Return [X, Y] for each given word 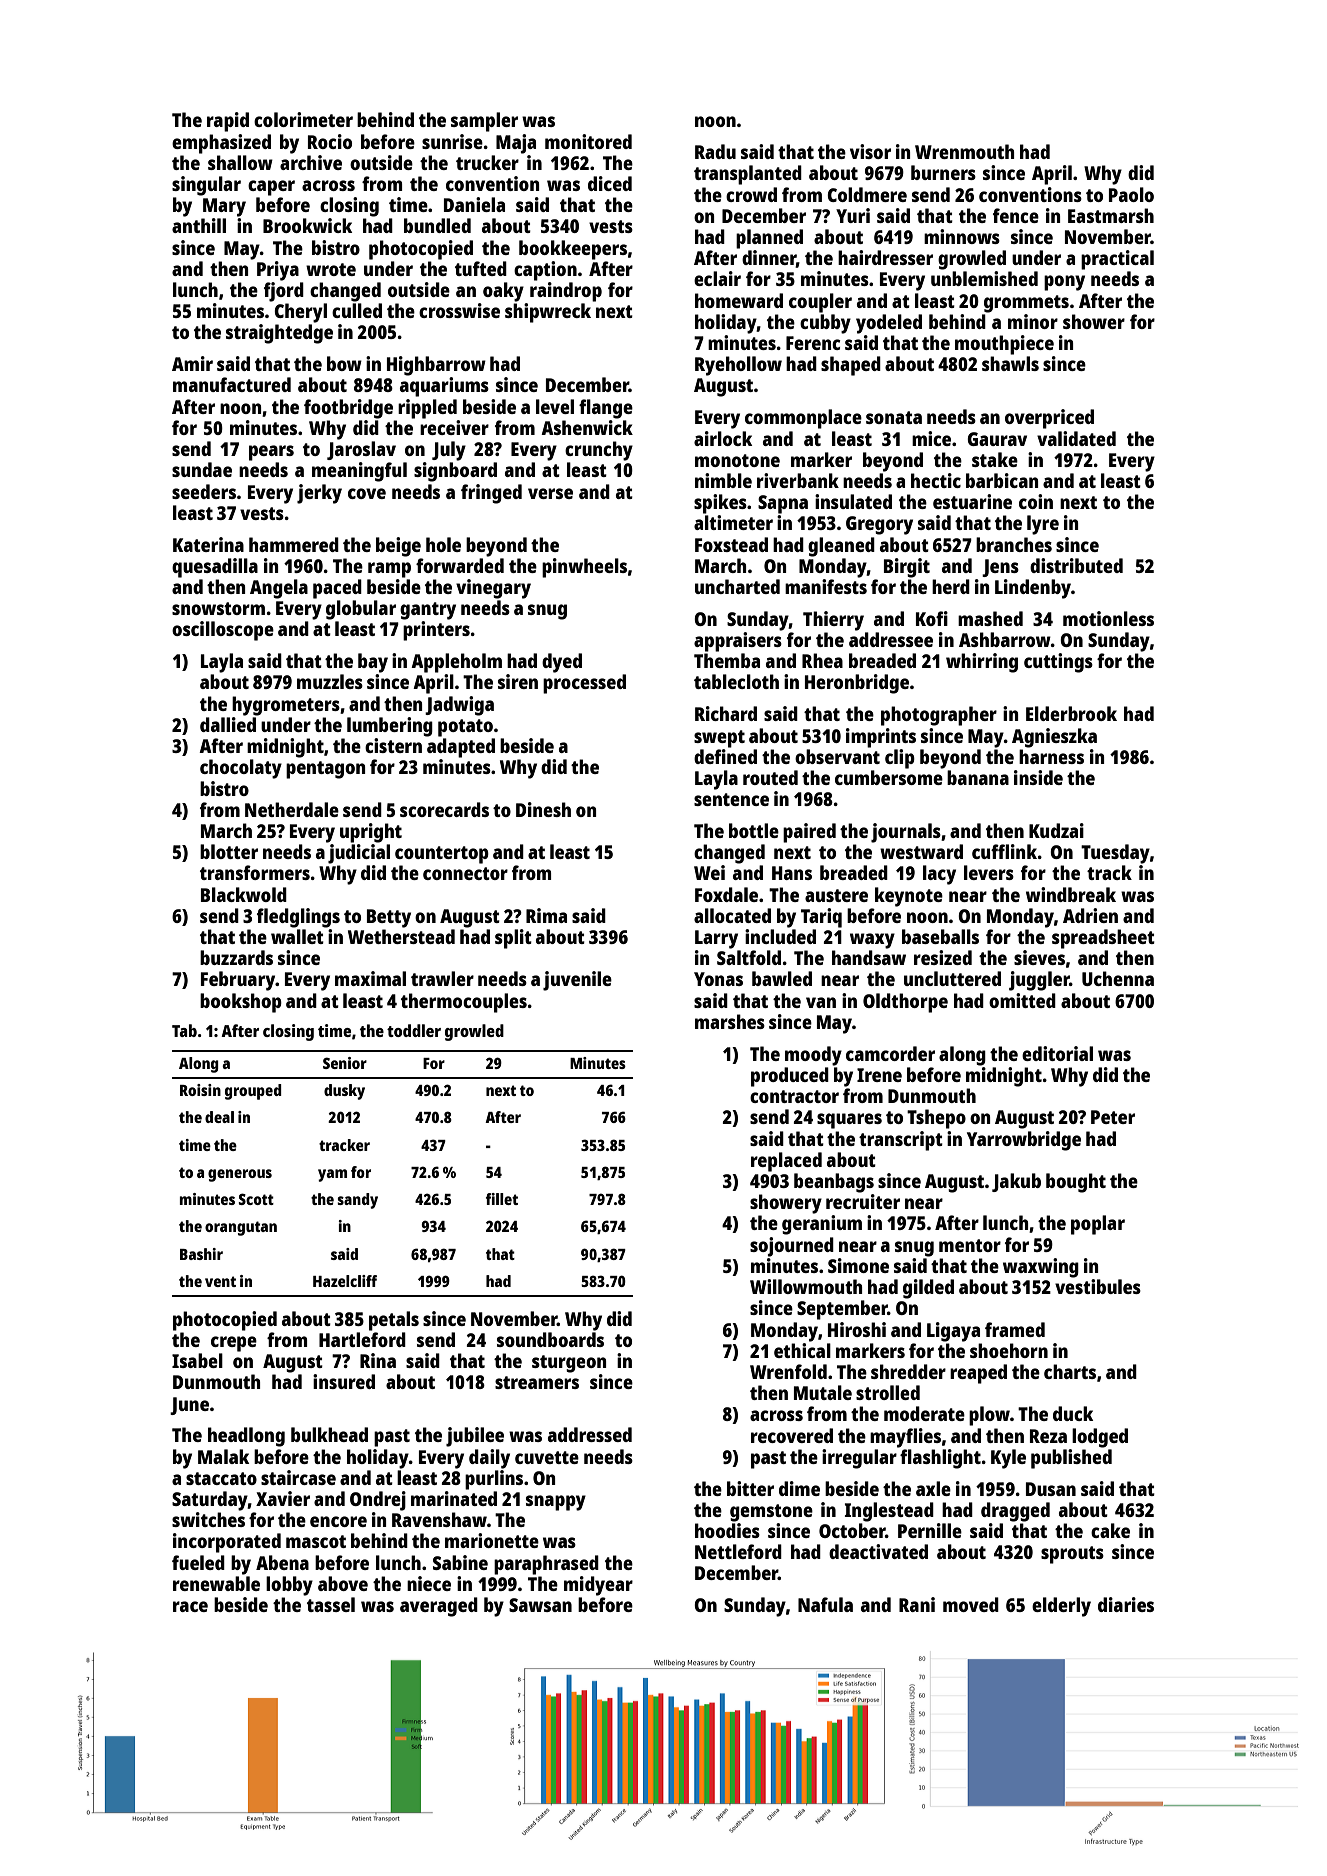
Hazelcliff [345, 1281]
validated [1076, 438]
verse [550, 493]
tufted [481, 268]
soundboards [550, 1339]
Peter [1113, 1117]
